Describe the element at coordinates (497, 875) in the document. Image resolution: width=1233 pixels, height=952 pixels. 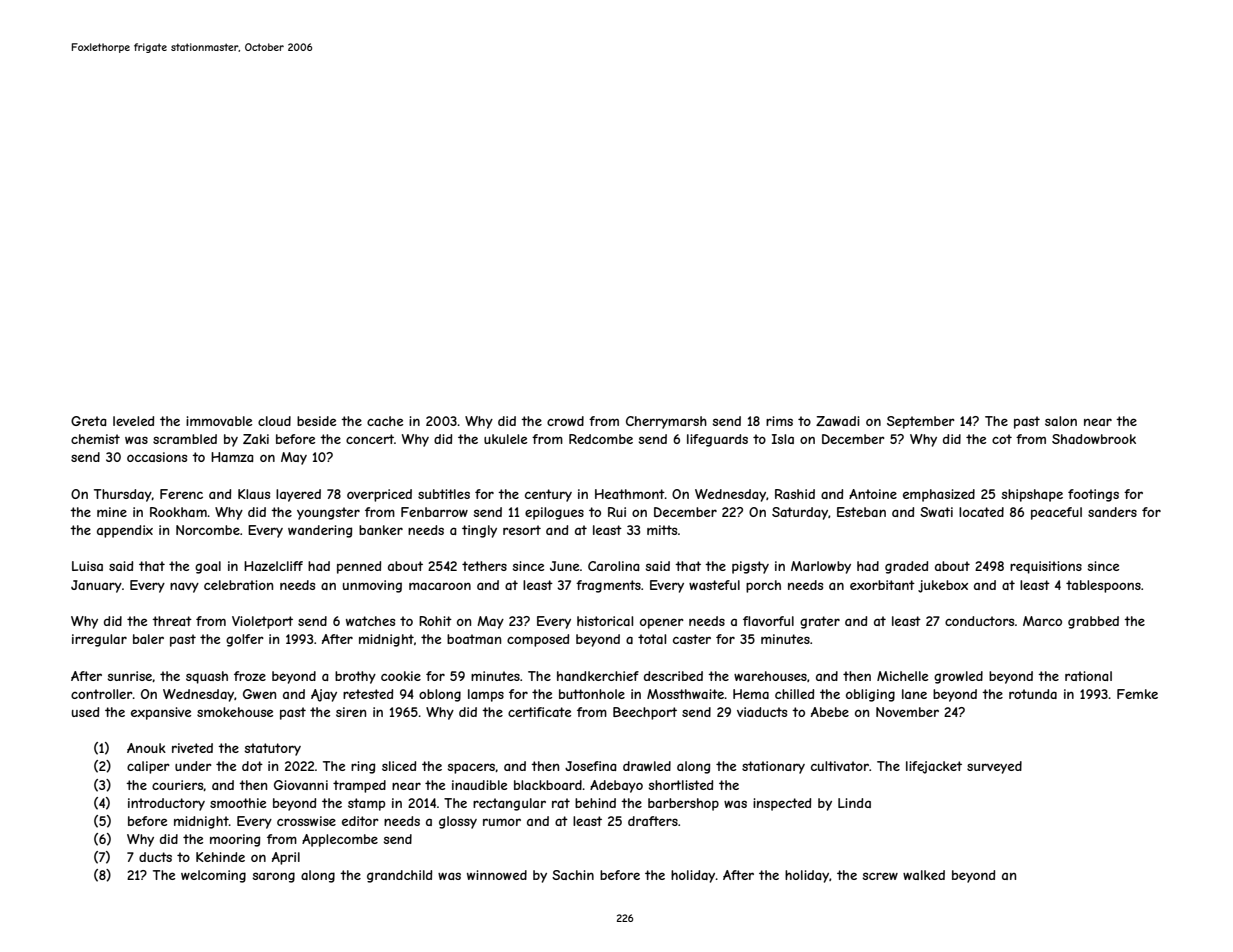
I see `winnowed` at that location.
